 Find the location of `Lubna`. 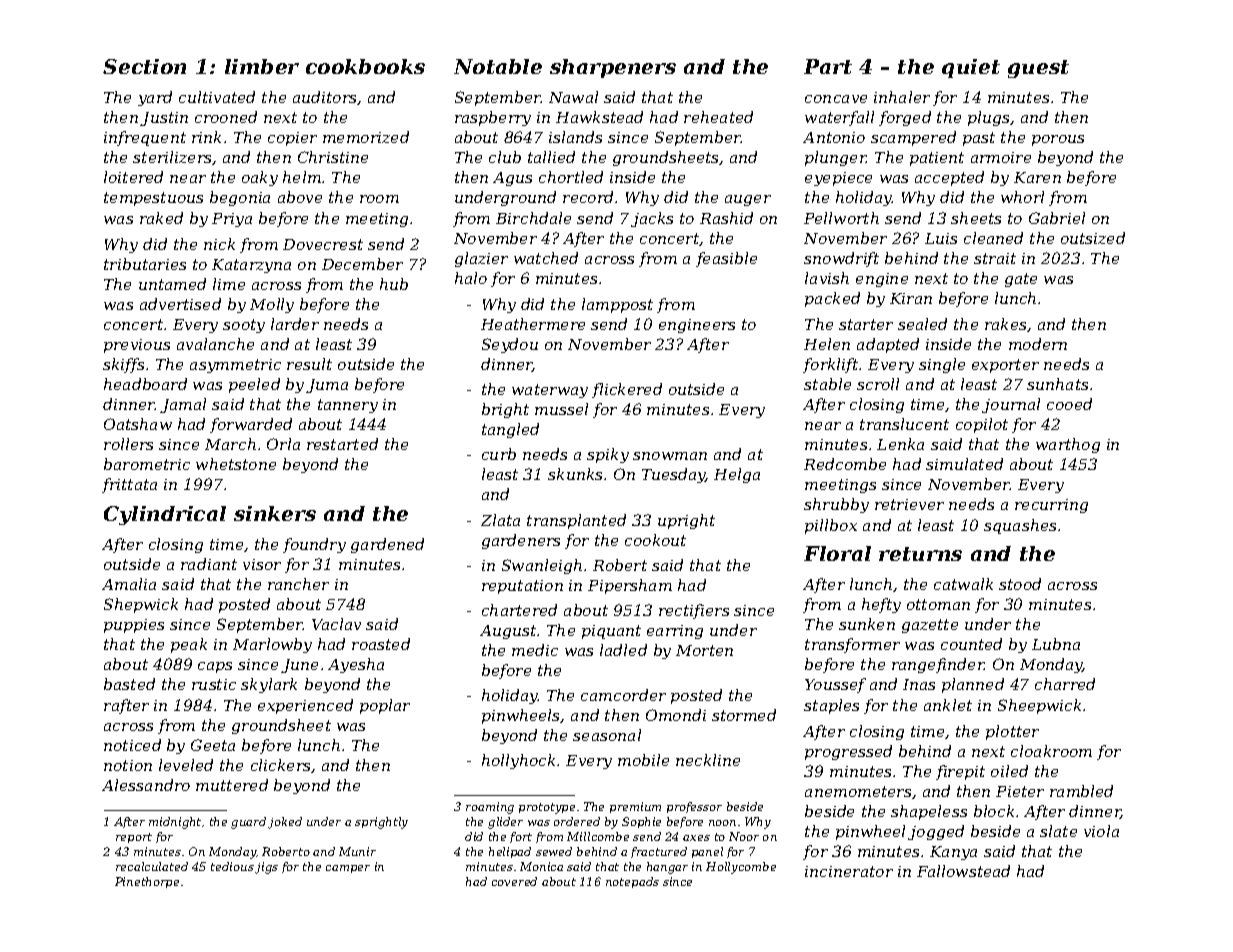

Lubna is located at coordinates (1056, 644).
